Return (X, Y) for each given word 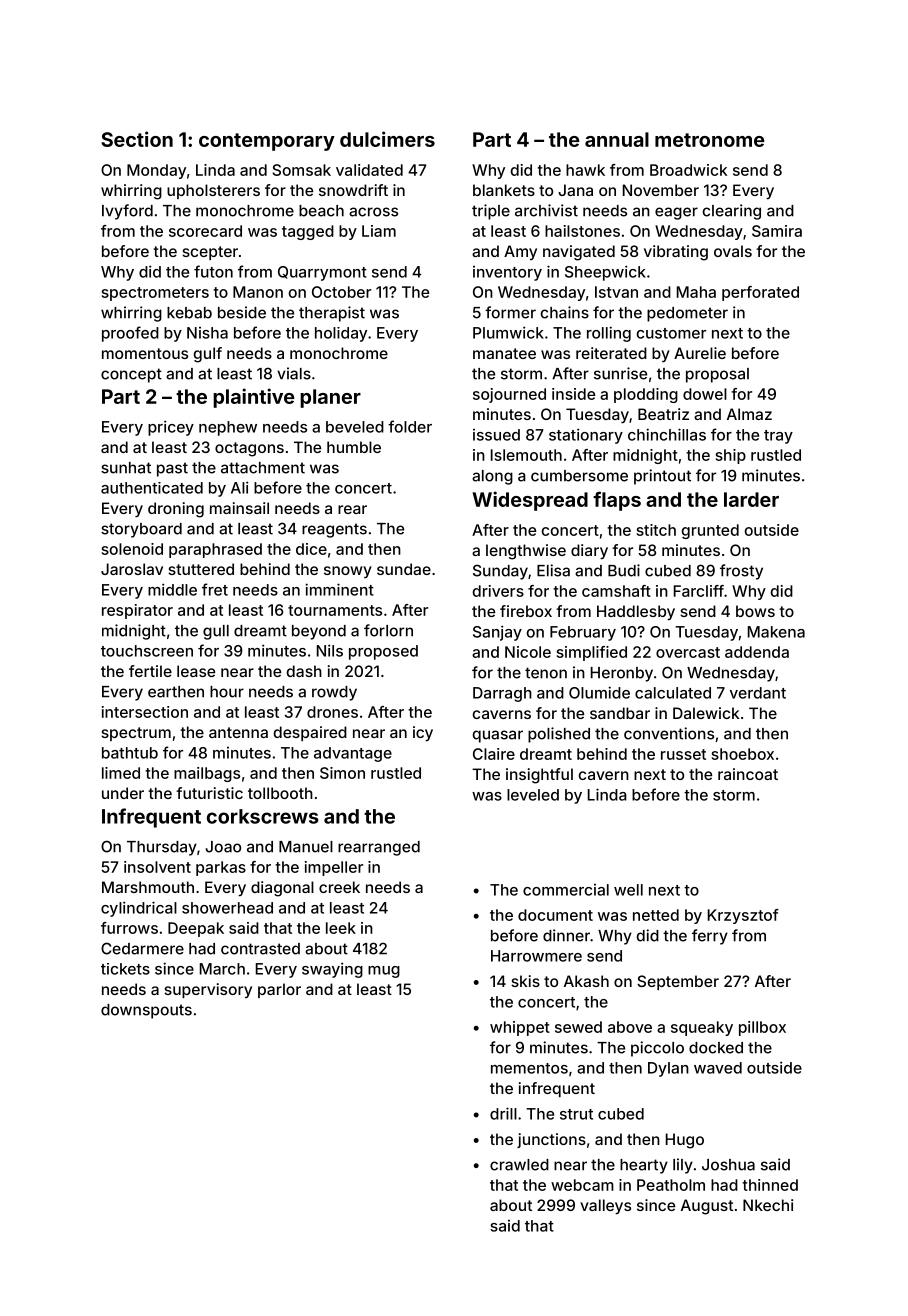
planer (330, 398)
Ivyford (127, 212)
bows (755, 611)
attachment (263, 468)
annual (617, 139)
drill (503, 1113)
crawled (519, 1165)
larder (751, 499)
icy (423, 733)
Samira (777, 231)
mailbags (207, 774)
